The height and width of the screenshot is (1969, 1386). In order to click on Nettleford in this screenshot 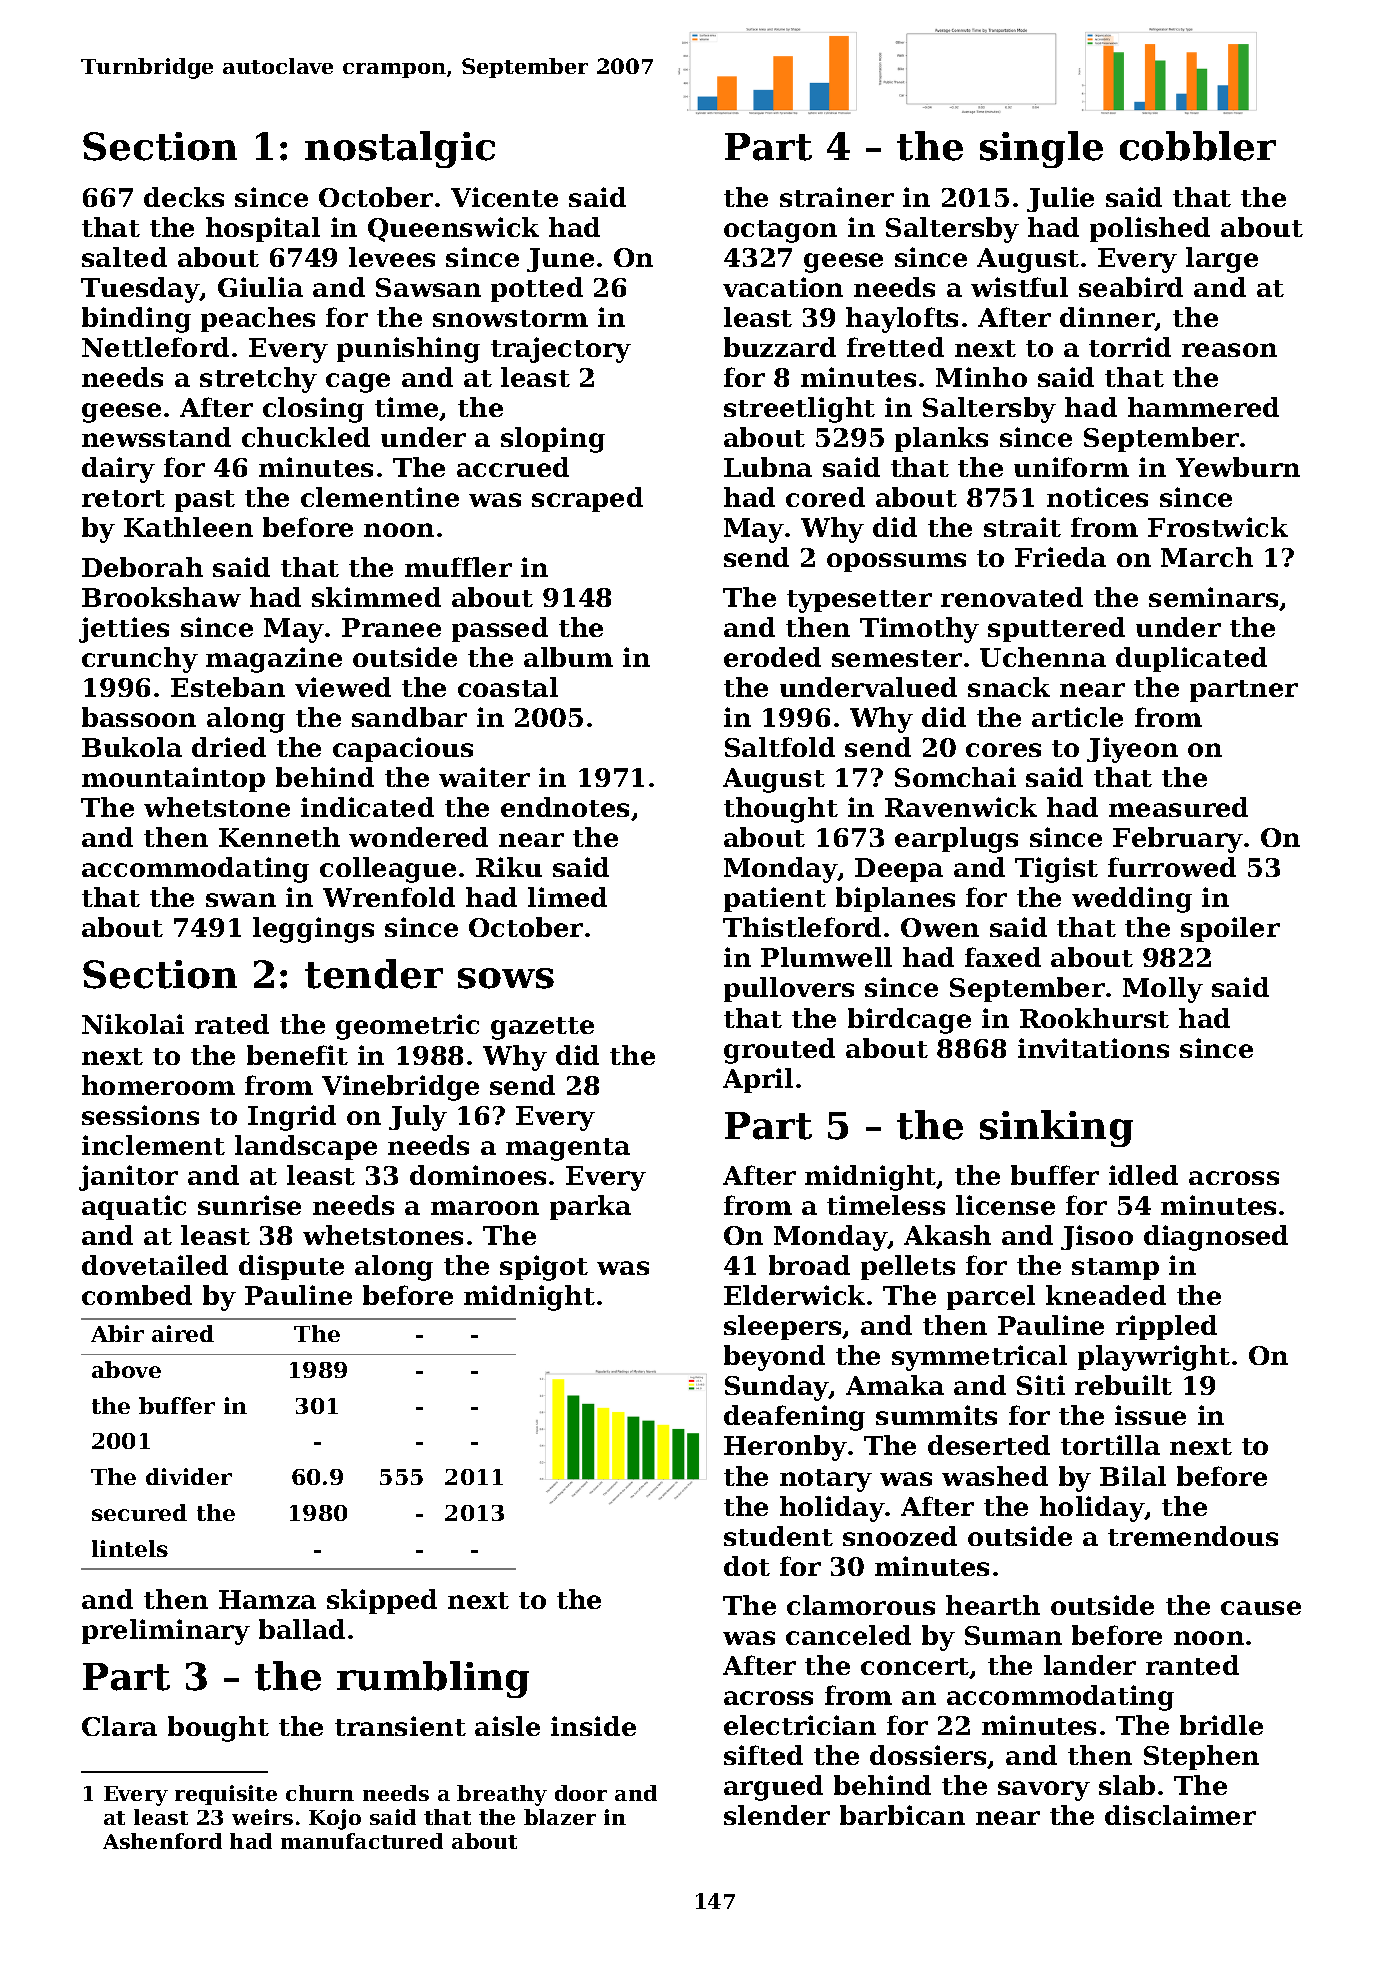, I will do `click(155, 347)`.
